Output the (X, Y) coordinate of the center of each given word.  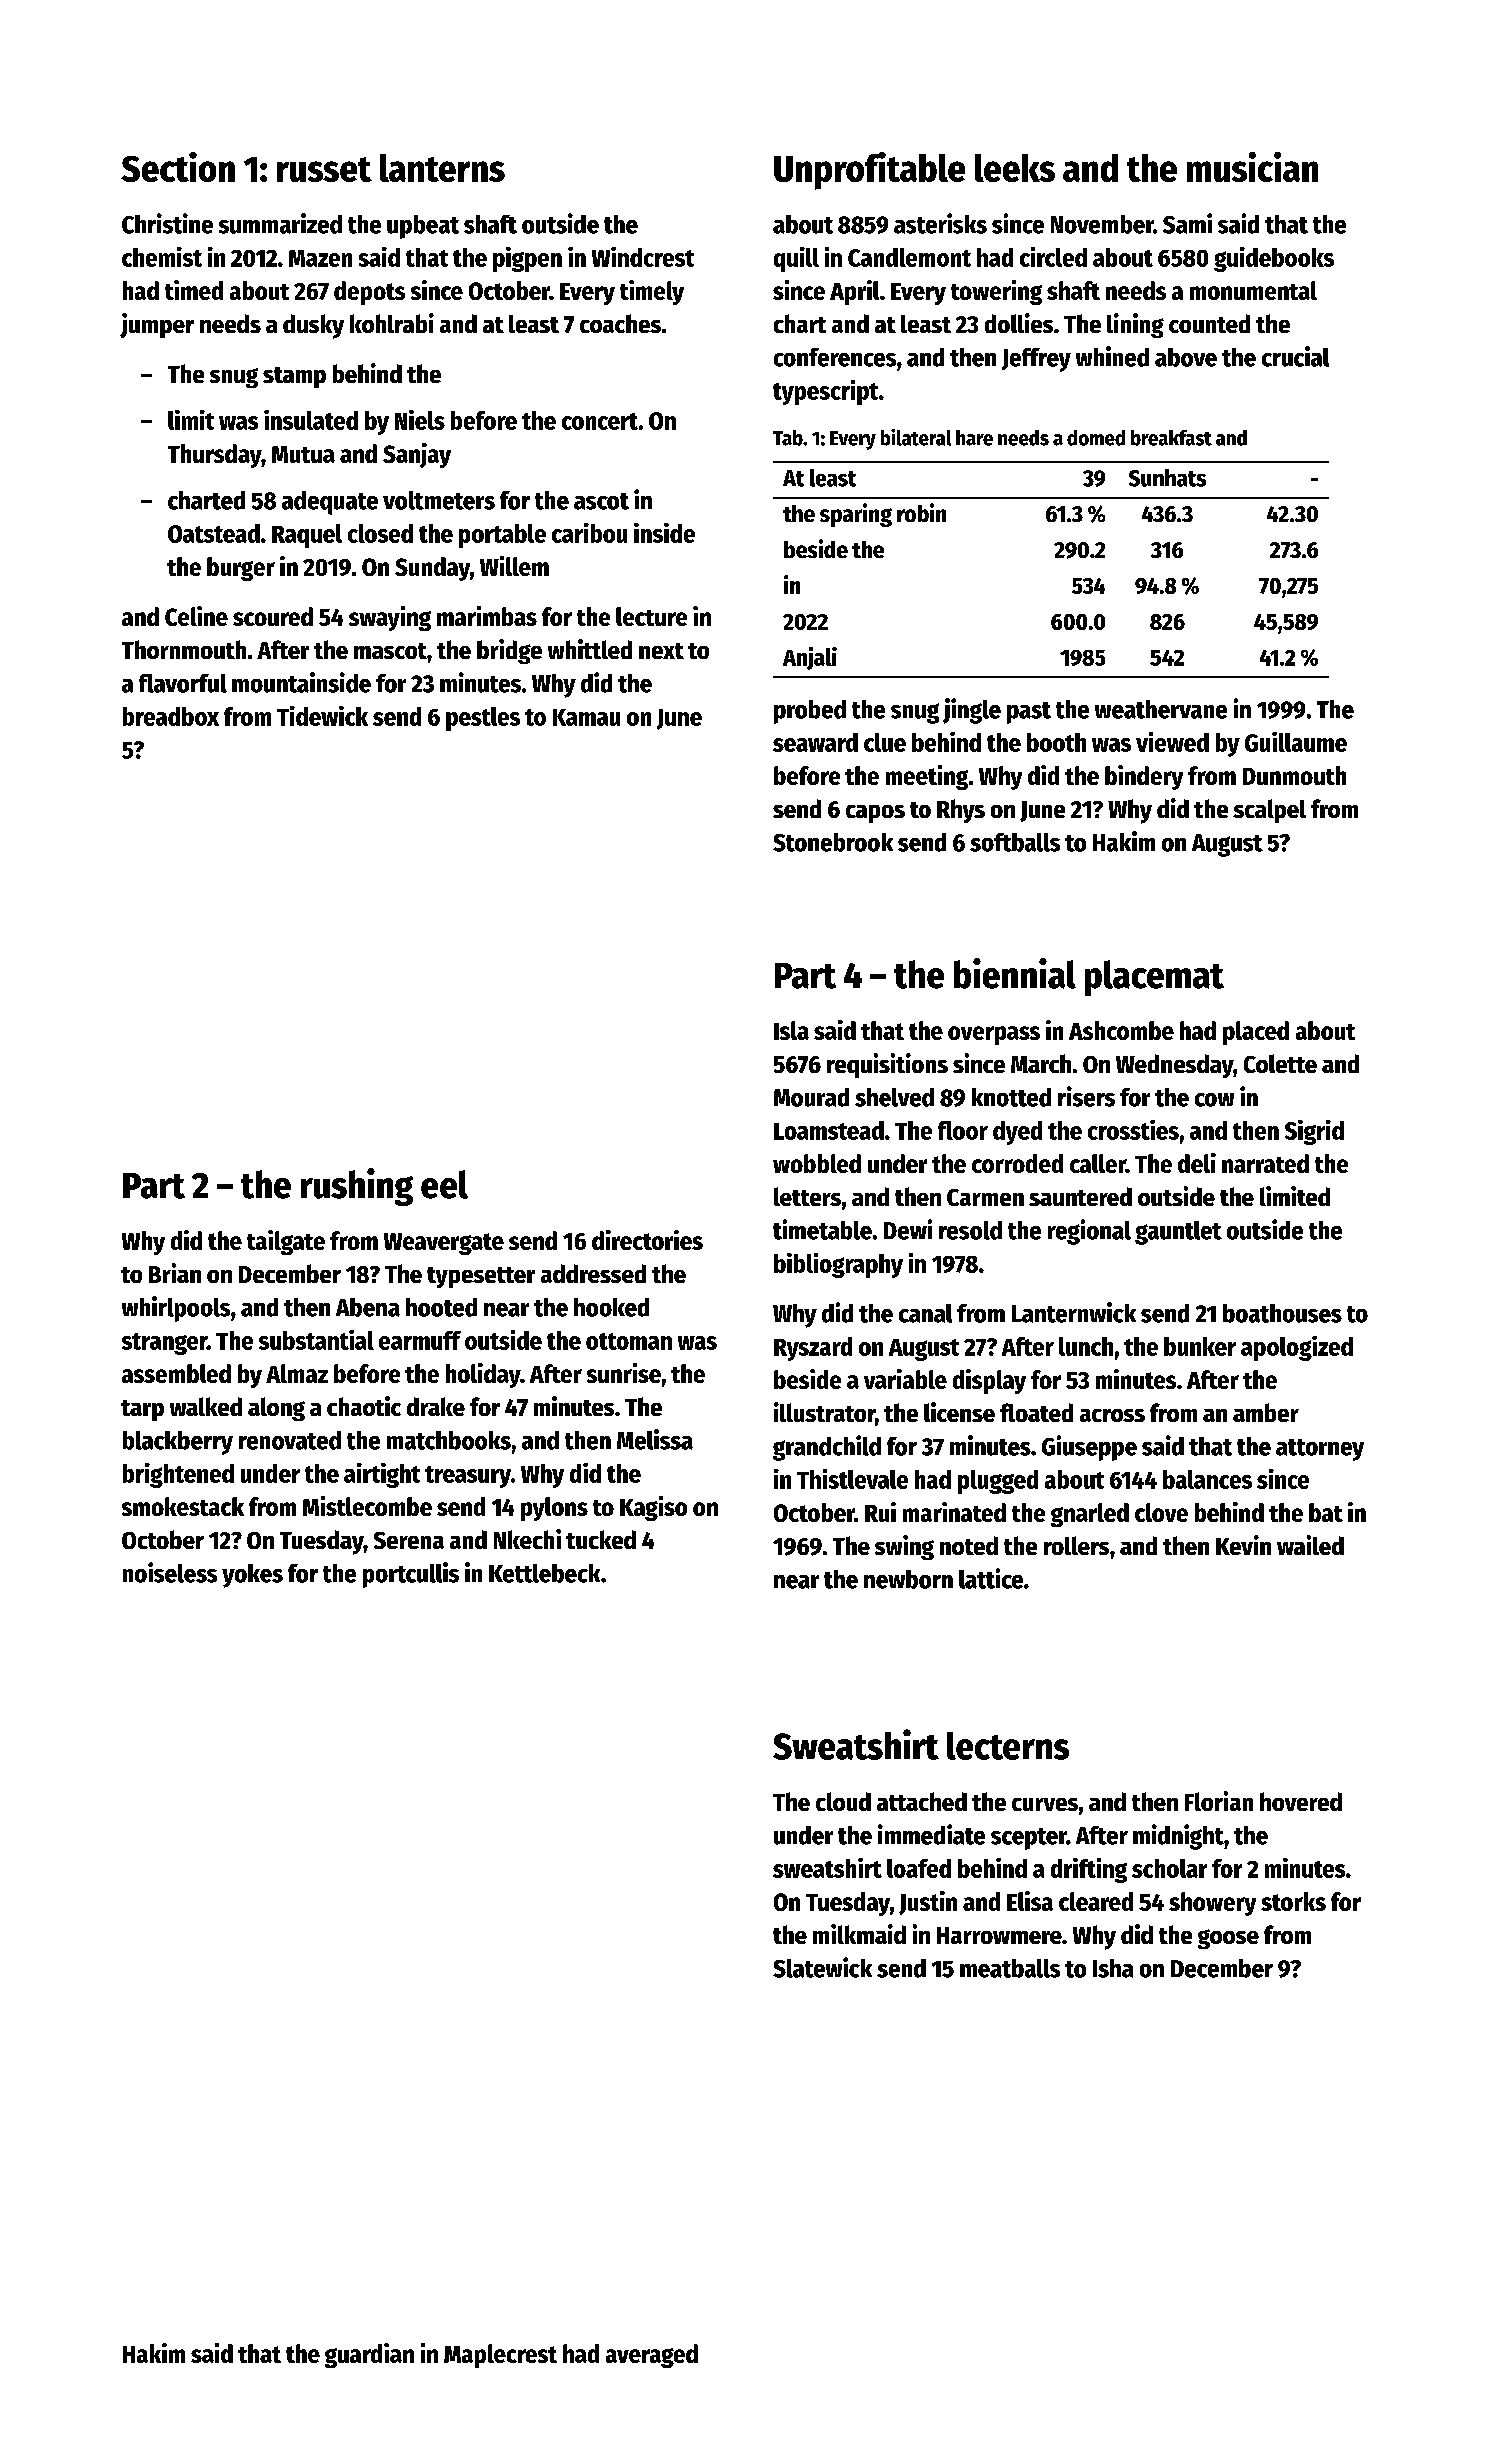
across (1112, 1415)
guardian (369, 2355)
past (1029, 713)
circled (1053, 257)
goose (1228, 1939)
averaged (652, 2356)
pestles (483, 719)
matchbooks (449, 1440)
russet (324, 169)
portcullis (411, 1575)
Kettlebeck (544, 1573)
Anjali (810, 658)
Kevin (1243, 1545)
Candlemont (909, 257)
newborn (908, 1579)
